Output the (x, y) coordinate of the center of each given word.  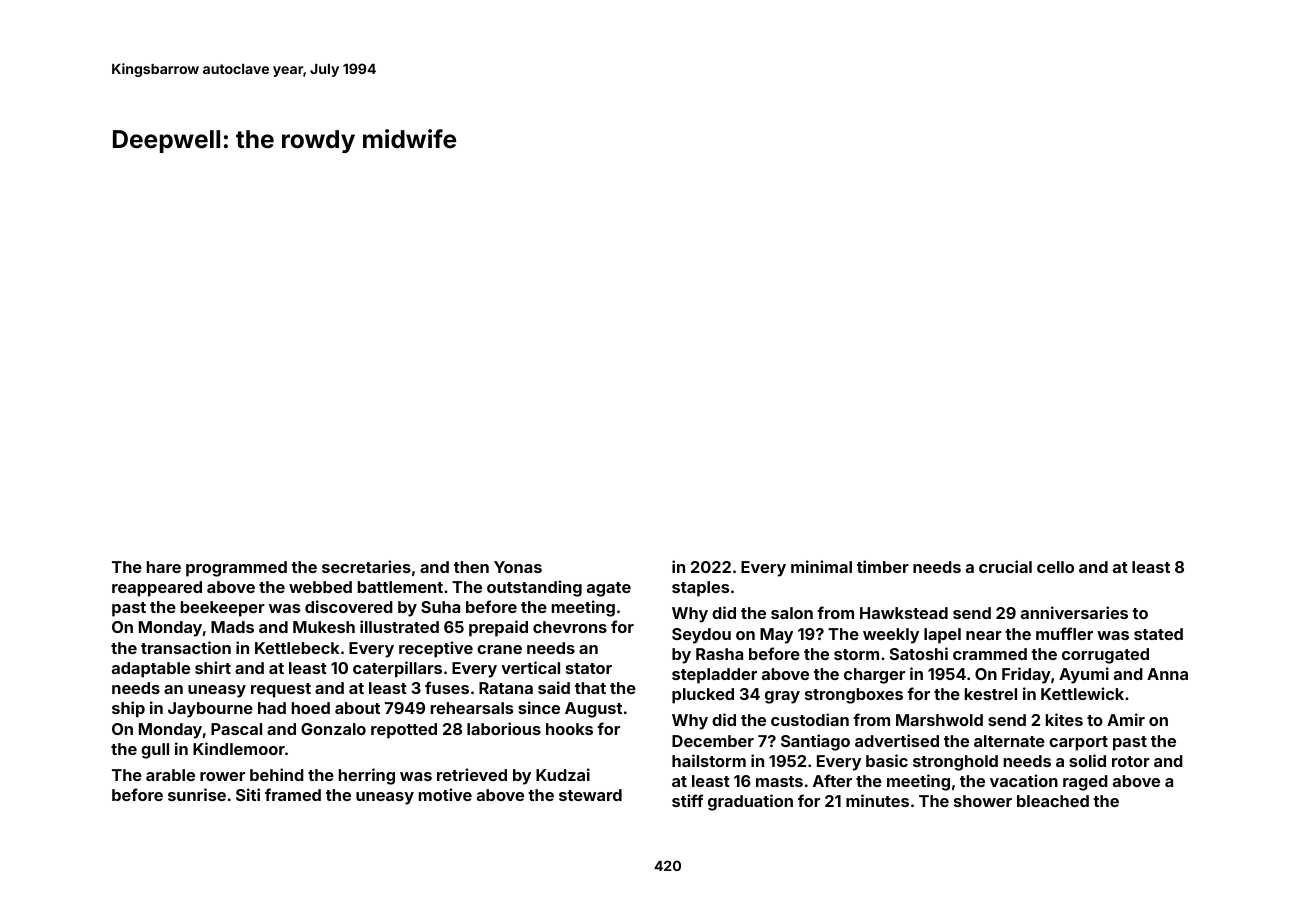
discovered (349, 606)
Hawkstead (904, 613)
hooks (569, 729)
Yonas (518, 567)
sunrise (197, 794)
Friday (1026, 675)
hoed (311, 708)
